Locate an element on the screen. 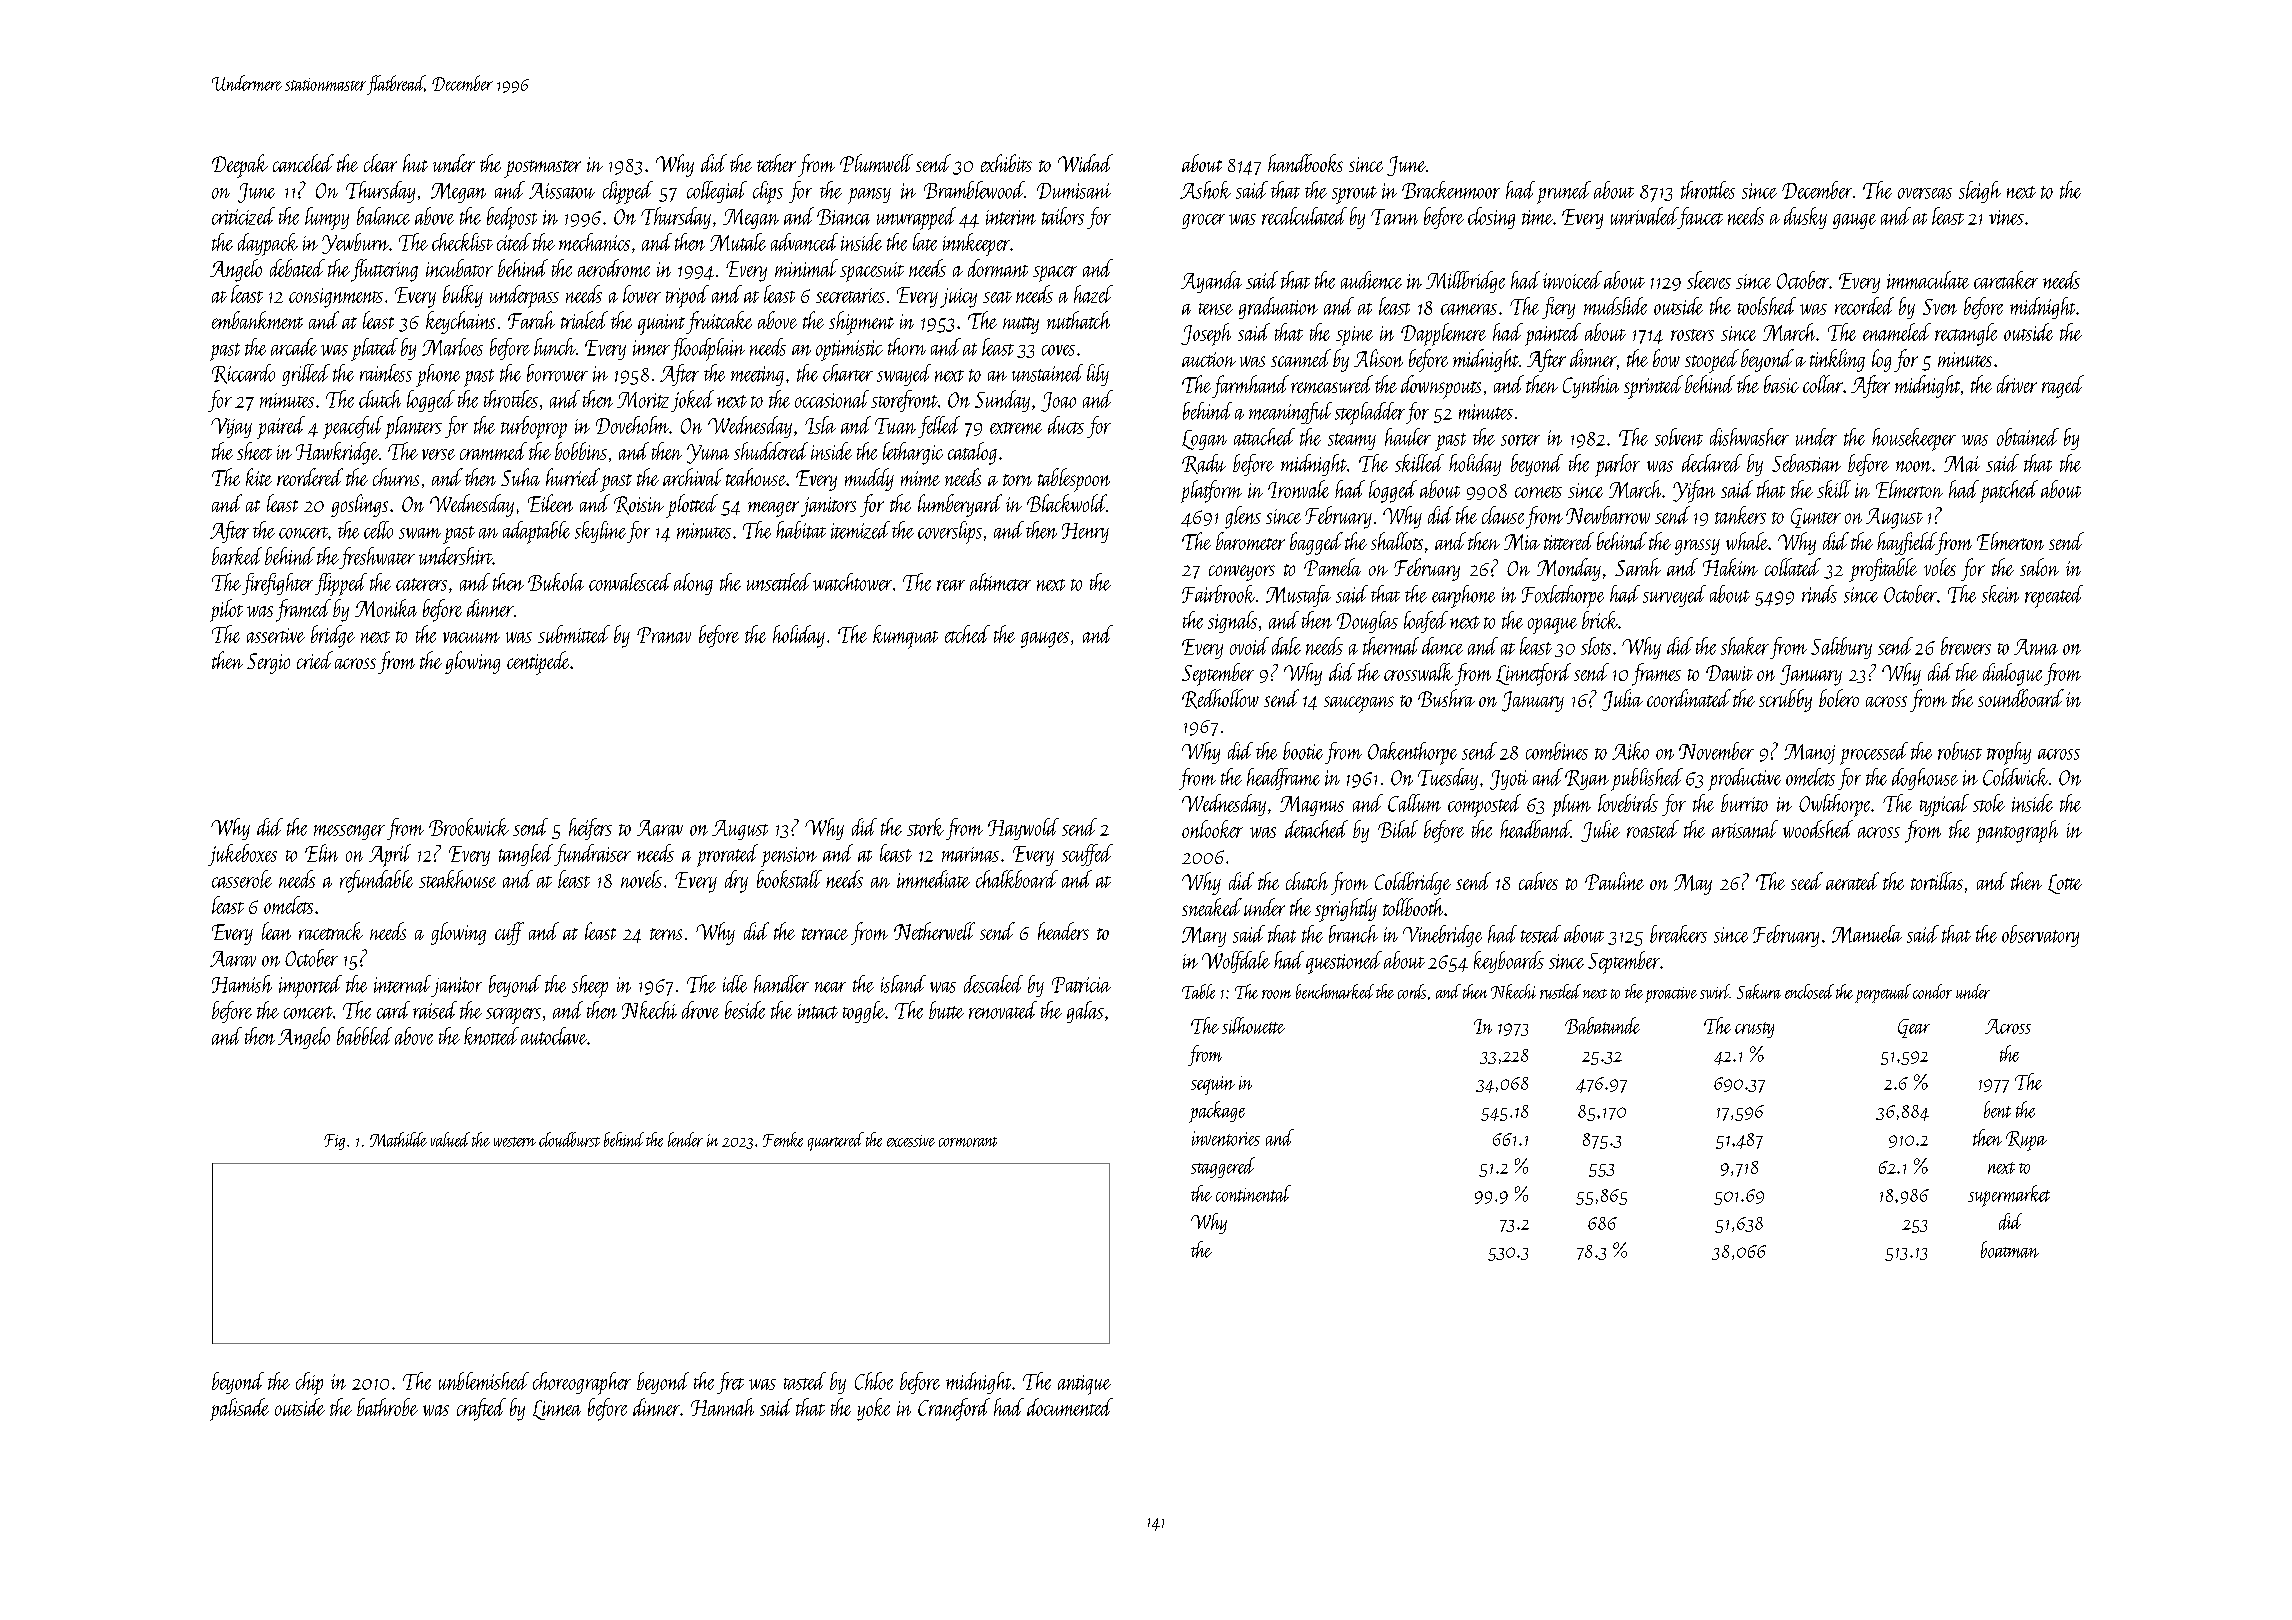 This screenshot has width=2292, height=1620. storefront is located at coordinates (904, 401).
